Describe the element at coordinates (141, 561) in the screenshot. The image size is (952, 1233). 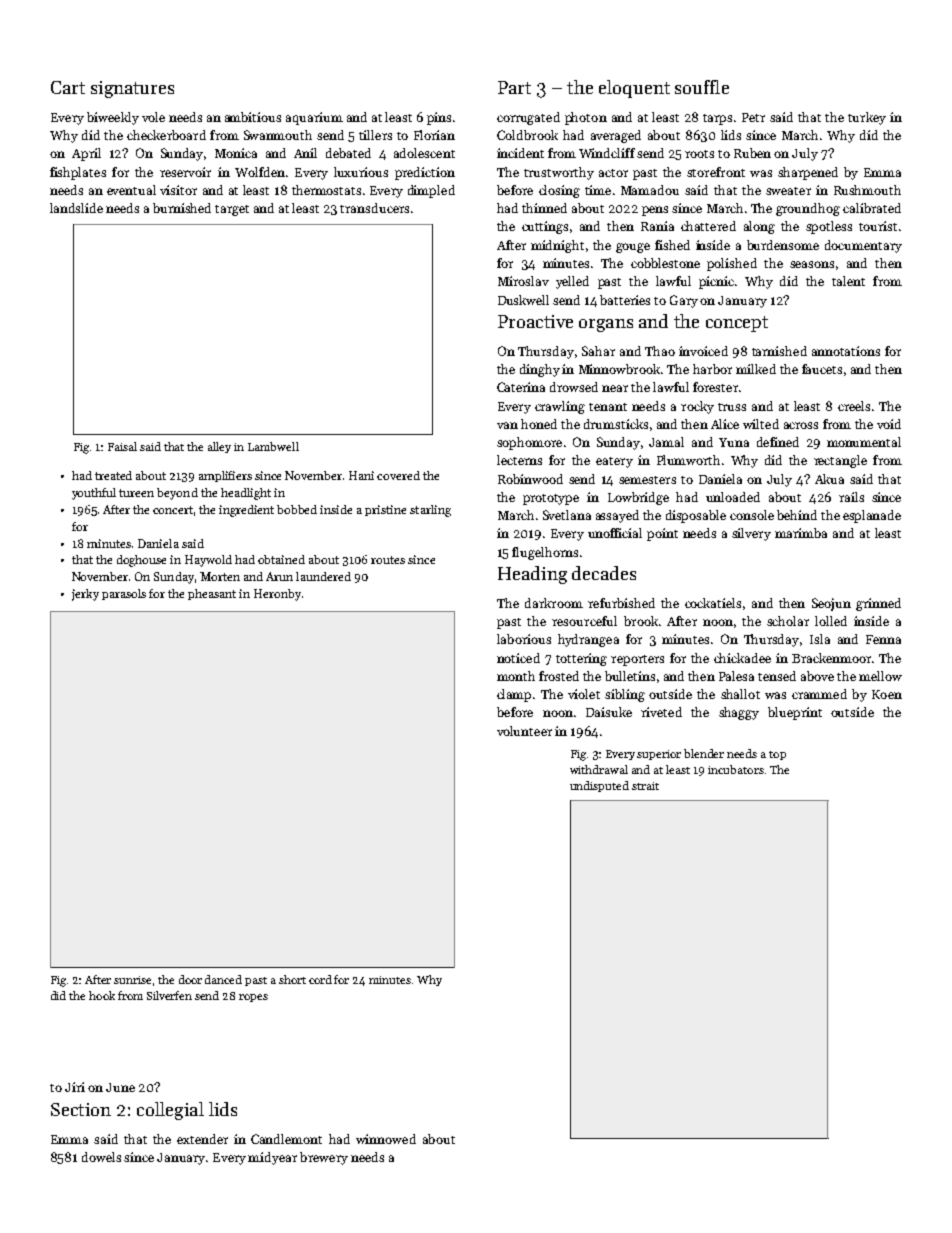
I see `doghouse` at that location.
